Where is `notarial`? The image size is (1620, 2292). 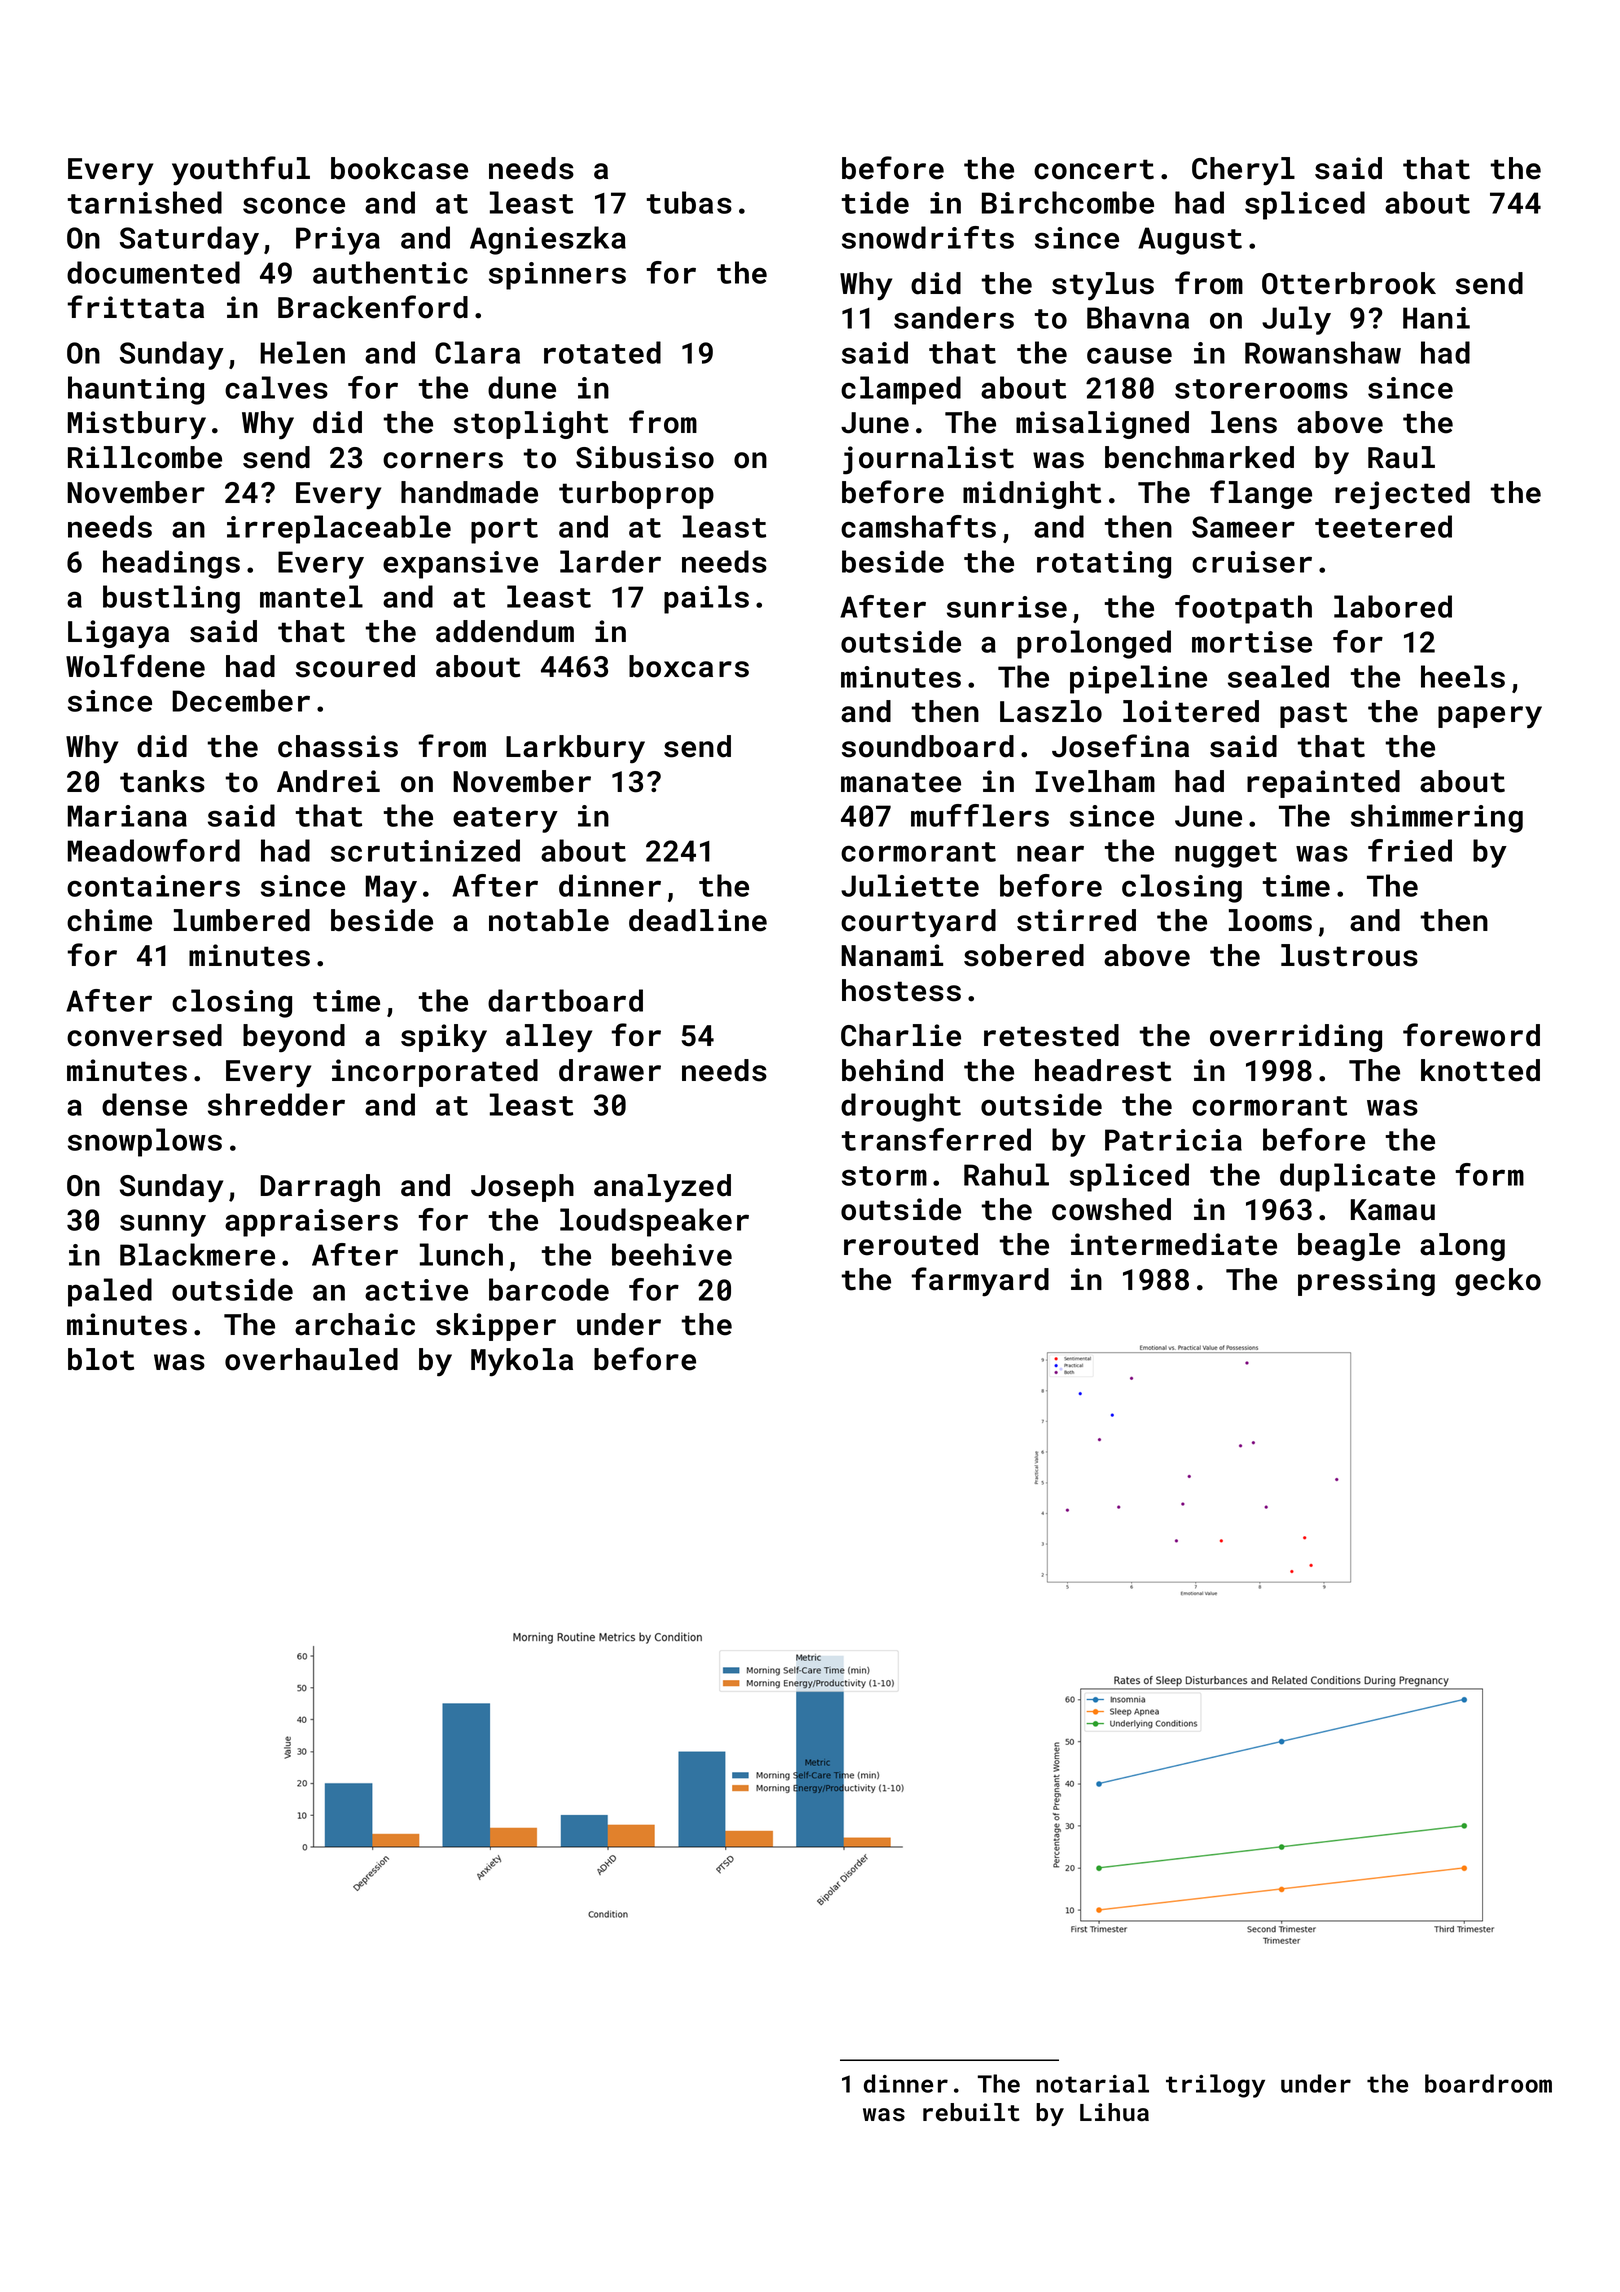
notarial is located at coordinates (1092, 2083).
